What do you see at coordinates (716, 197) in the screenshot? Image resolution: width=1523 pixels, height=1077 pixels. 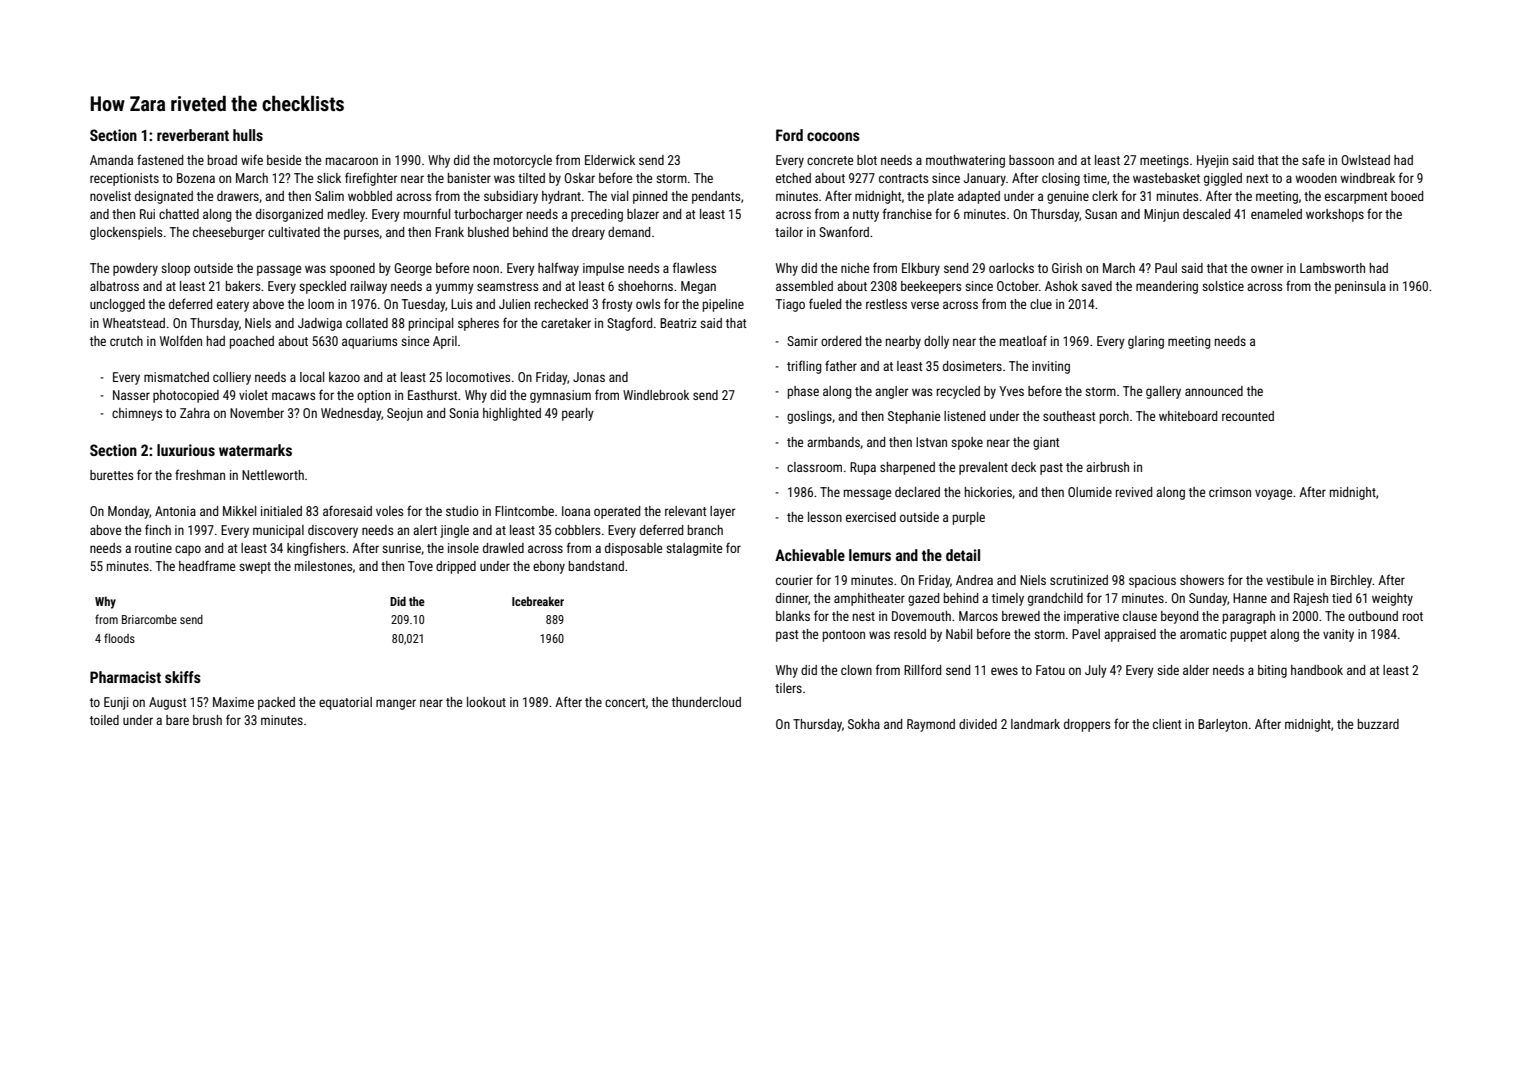 I see `pendants` at bounding box center [716, 197].
